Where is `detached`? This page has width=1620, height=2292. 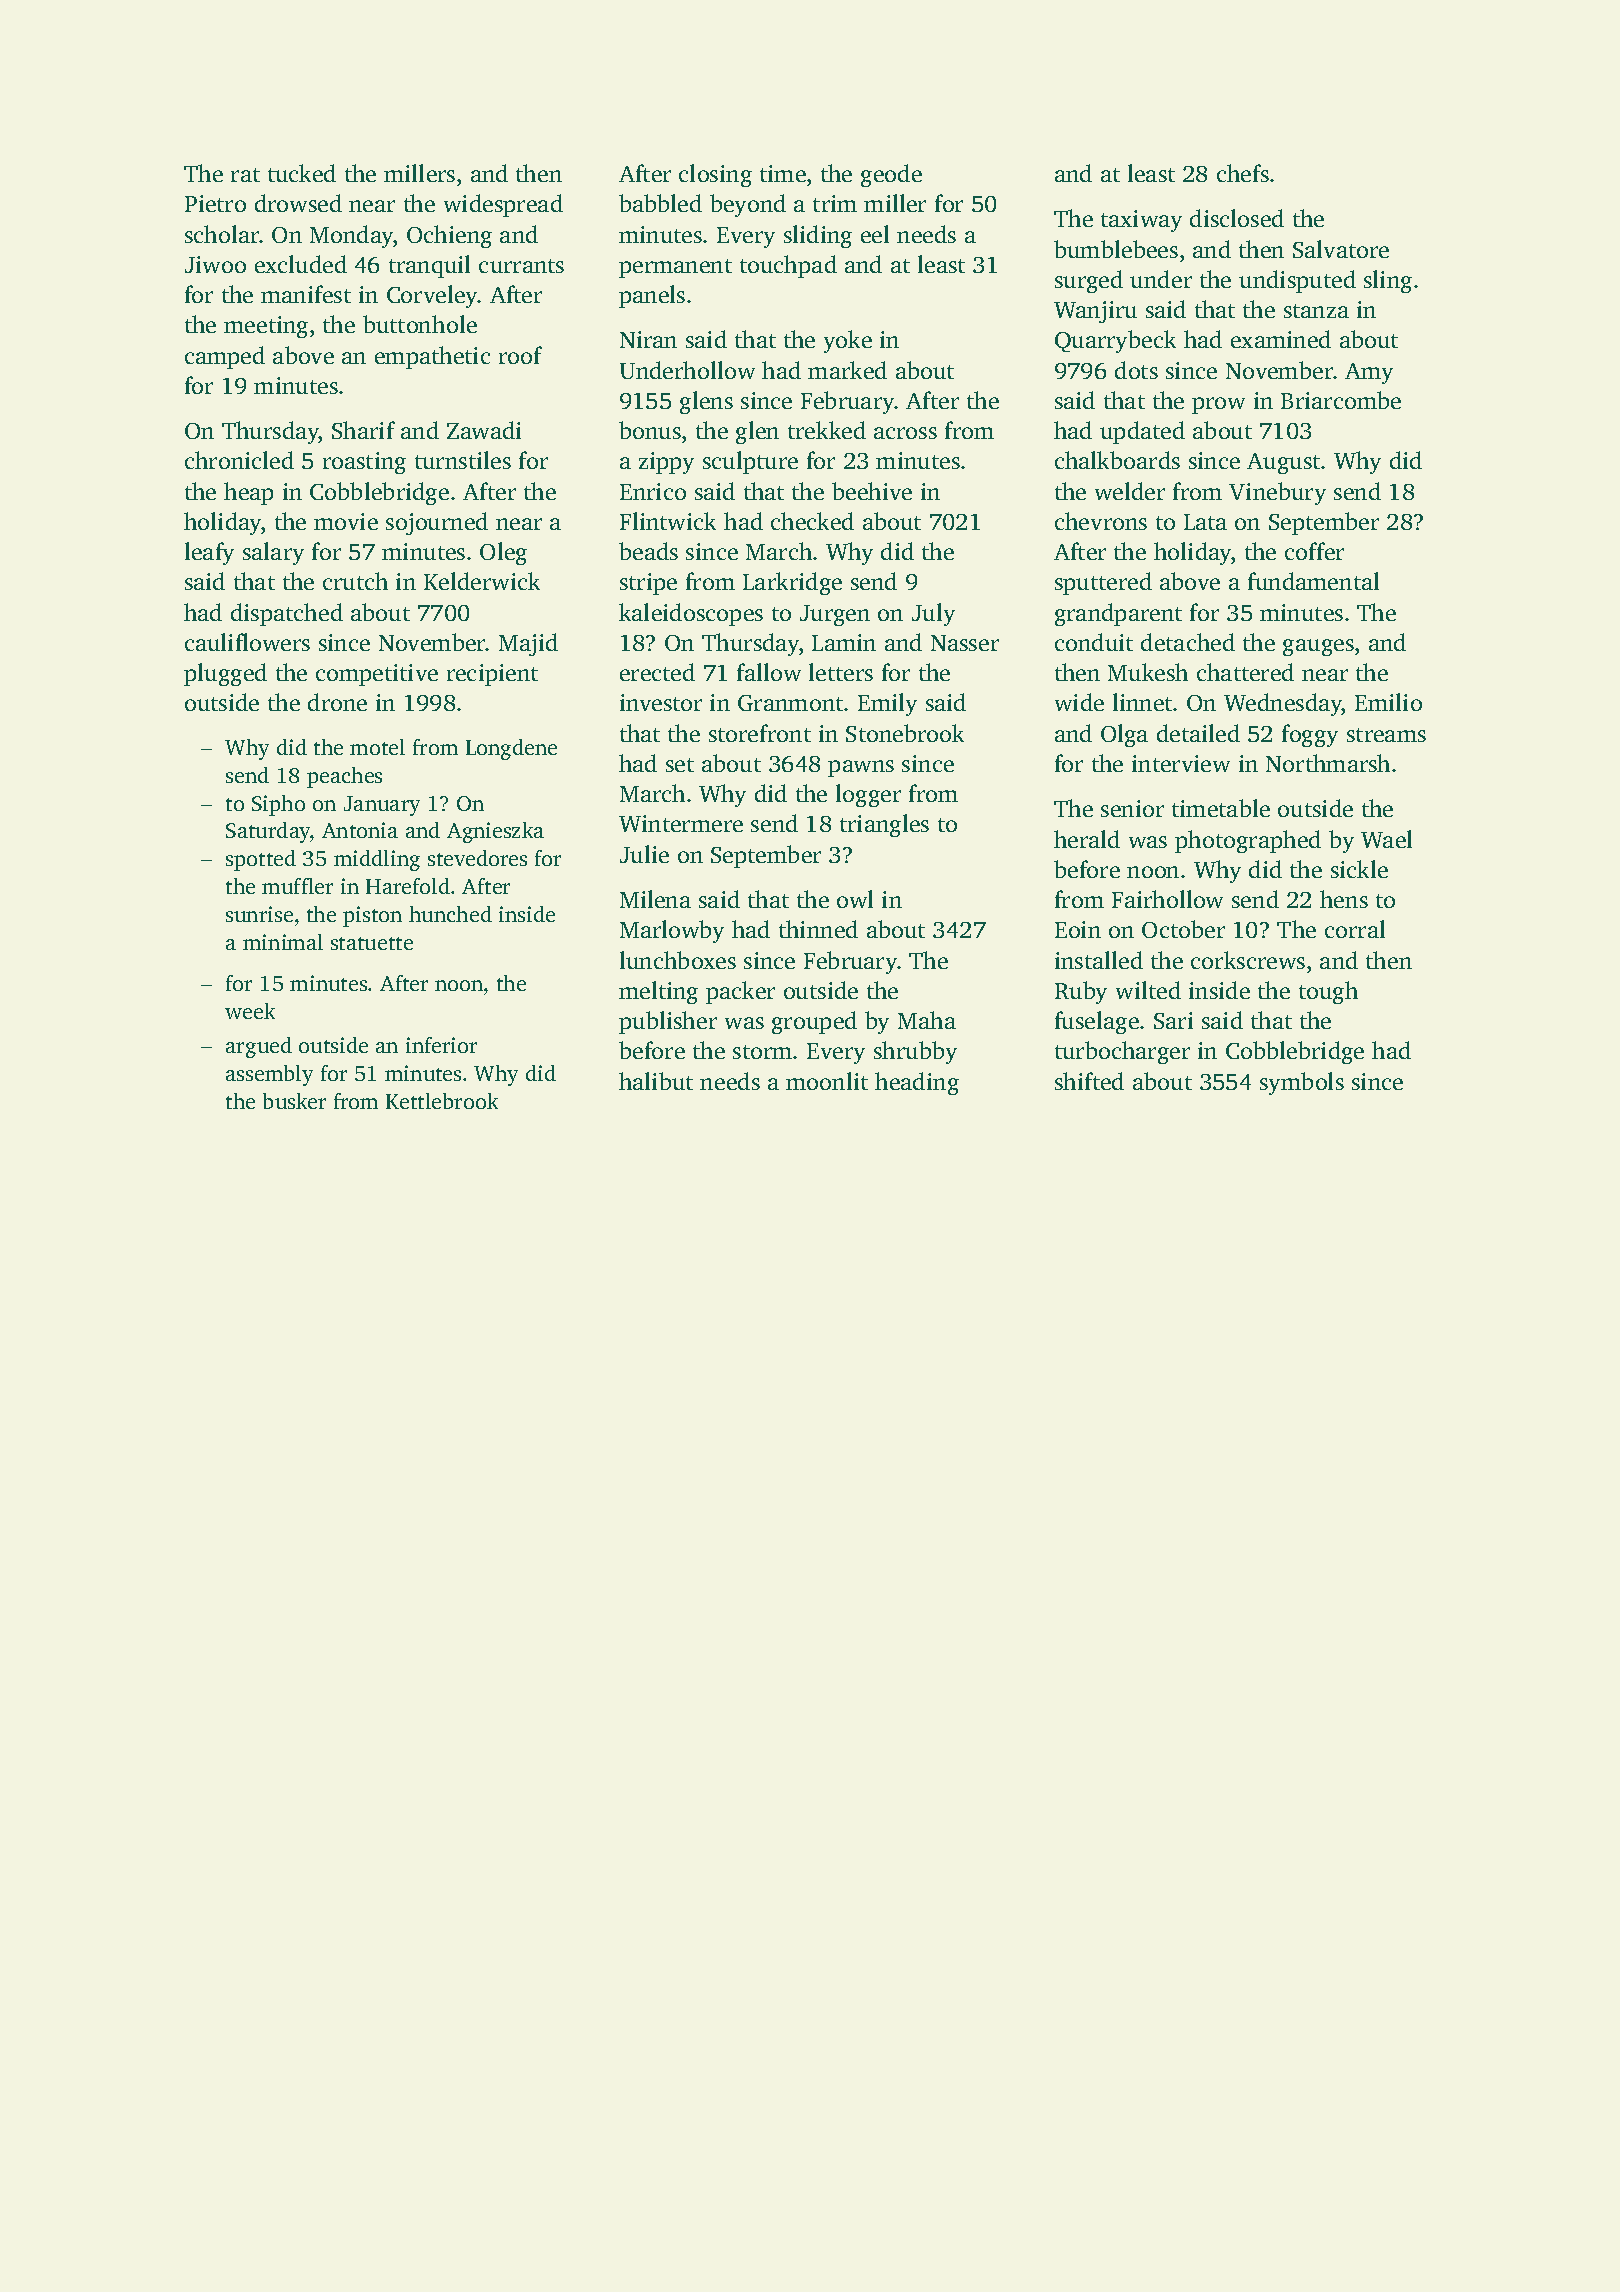
detached is located at coordinates (1188, 642).
